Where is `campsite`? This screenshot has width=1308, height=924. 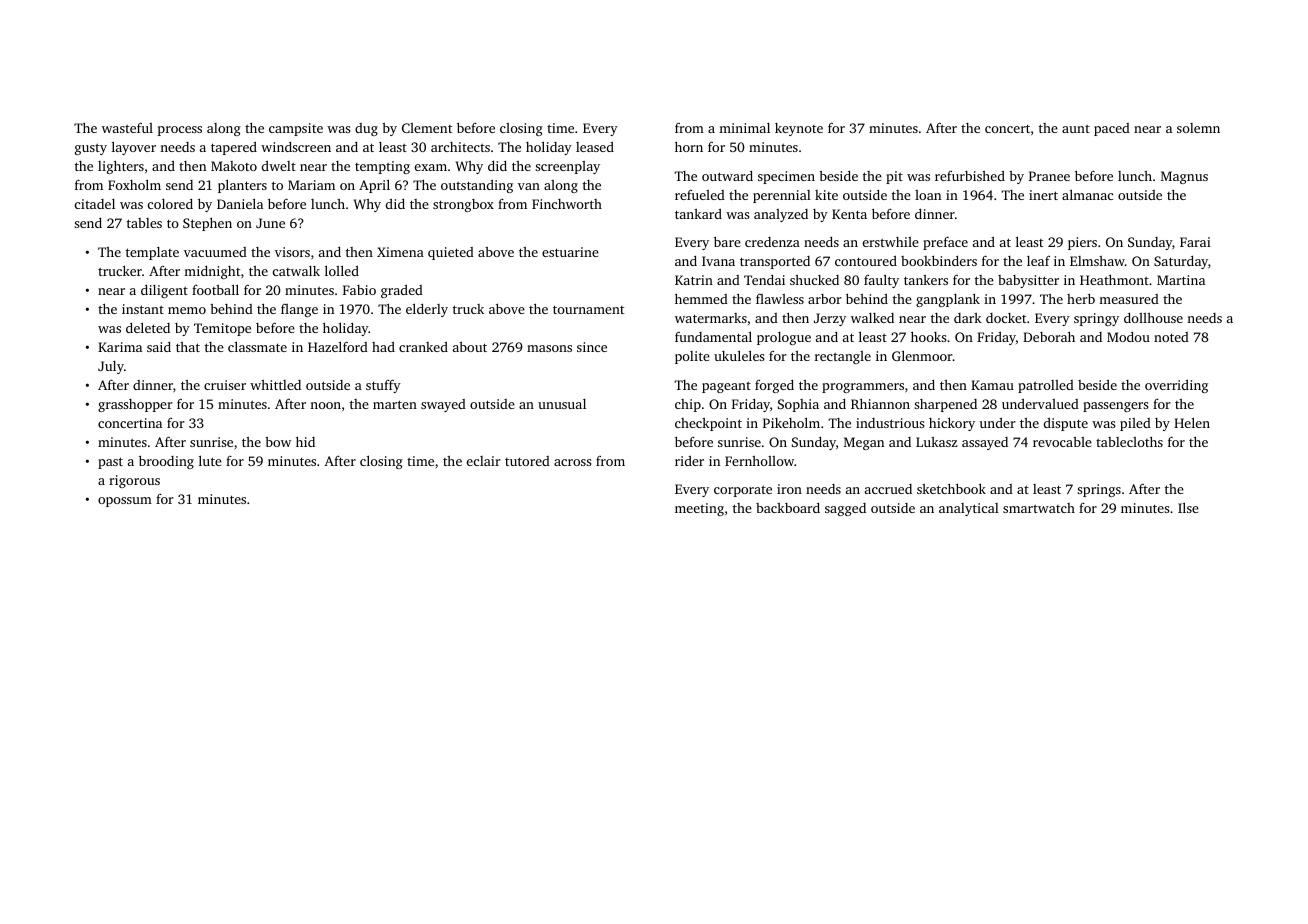
campsite is located at coordinates (296, 129).
